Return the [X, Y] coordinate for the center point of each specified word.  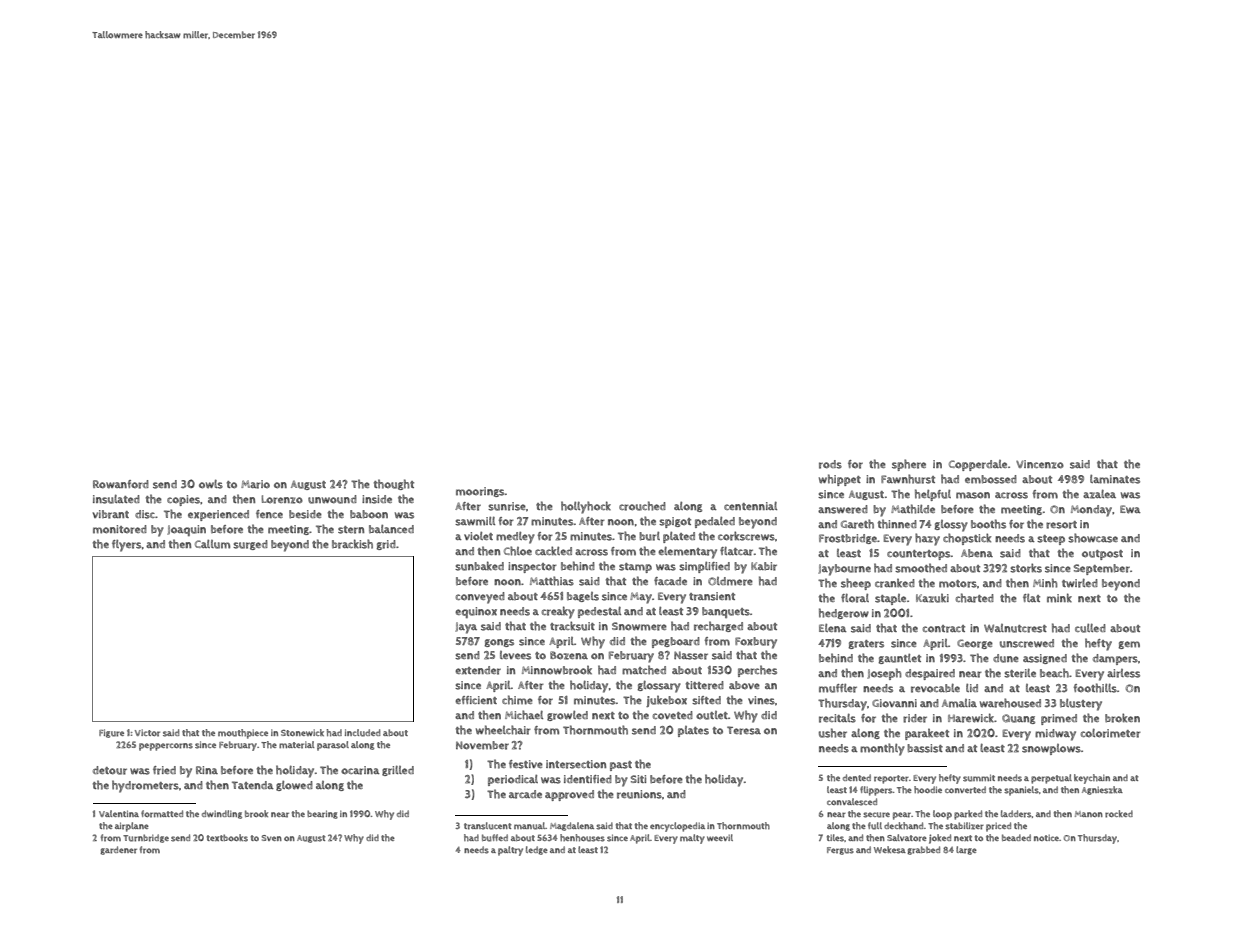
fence [269, 514]
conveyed [480, 598]
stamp [635, 568]
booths [988, 524]
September [1102, 569]
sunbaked [479, 566]
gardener [118, 850]
